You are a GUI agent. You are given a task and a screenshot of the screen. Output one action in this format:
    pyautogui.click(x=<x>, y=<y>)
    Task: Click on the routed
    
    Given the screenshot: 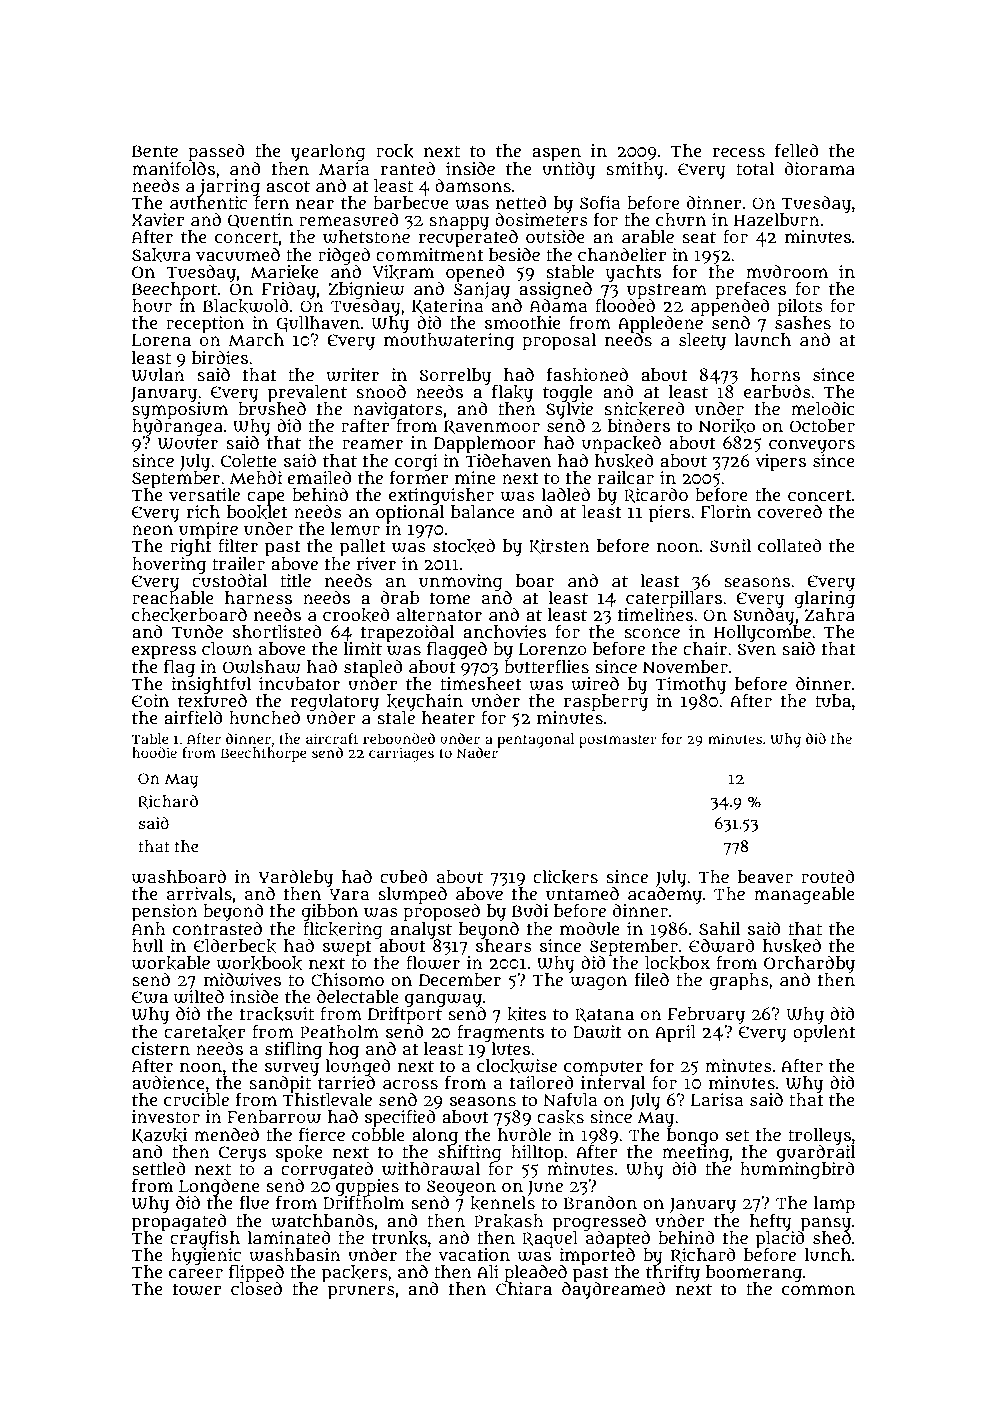 What is the action you would take?
    pyautogui.click(x=828, y=877)
